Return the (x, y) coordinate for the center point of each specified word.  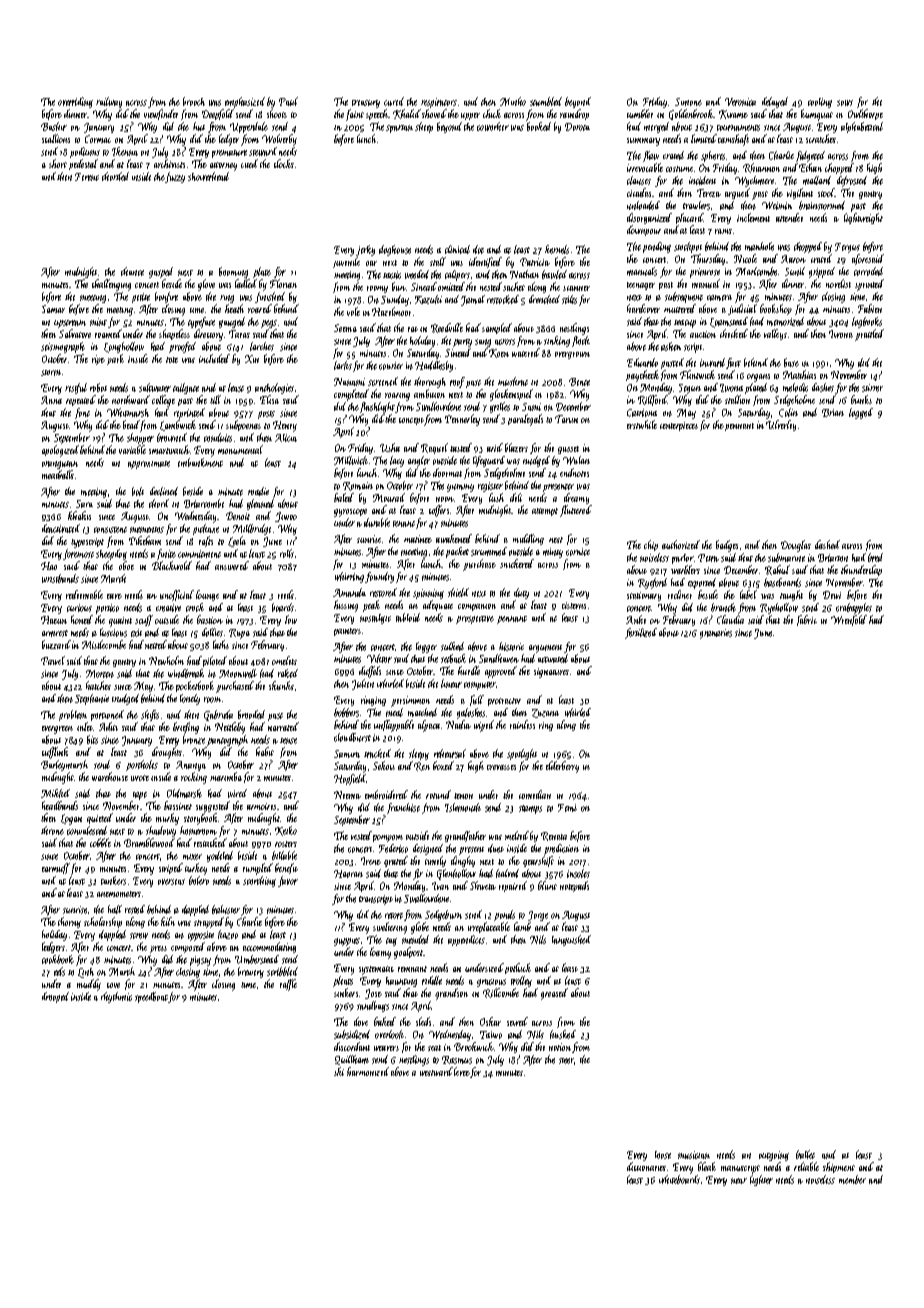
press (158, 949)
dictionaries (646, 1166)
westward (436, 1071)
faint (355, 115)
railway (109, 102)
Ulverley (781, 425)
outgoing (774, 1156)
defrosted (852, 181)
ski (339, 1071)
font (82, 413)
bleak (707, 1166)
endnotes (574, 472)
